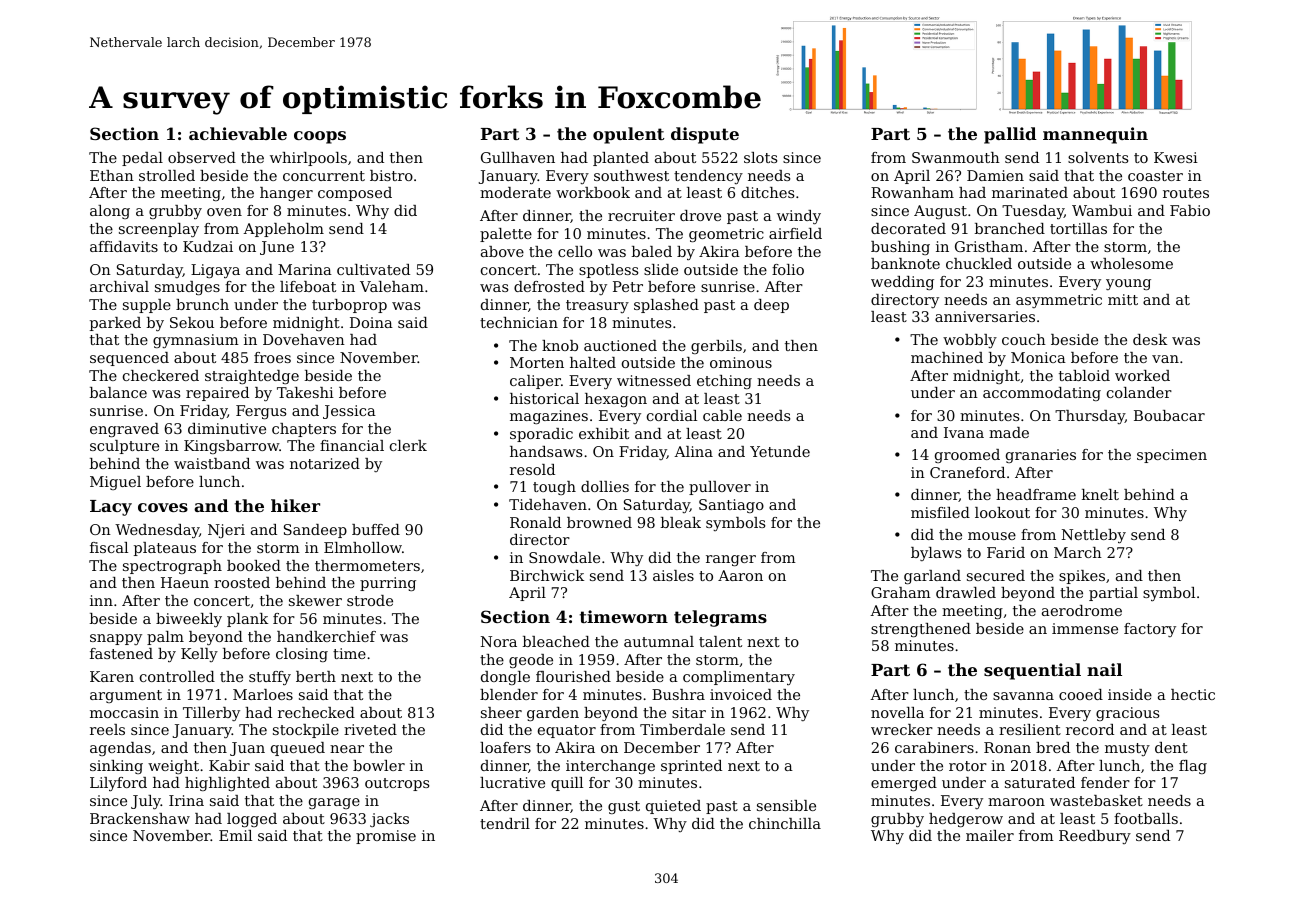 The height and width of the page is (924, 1308). I want to click on Valeham, so click(392, 286).
